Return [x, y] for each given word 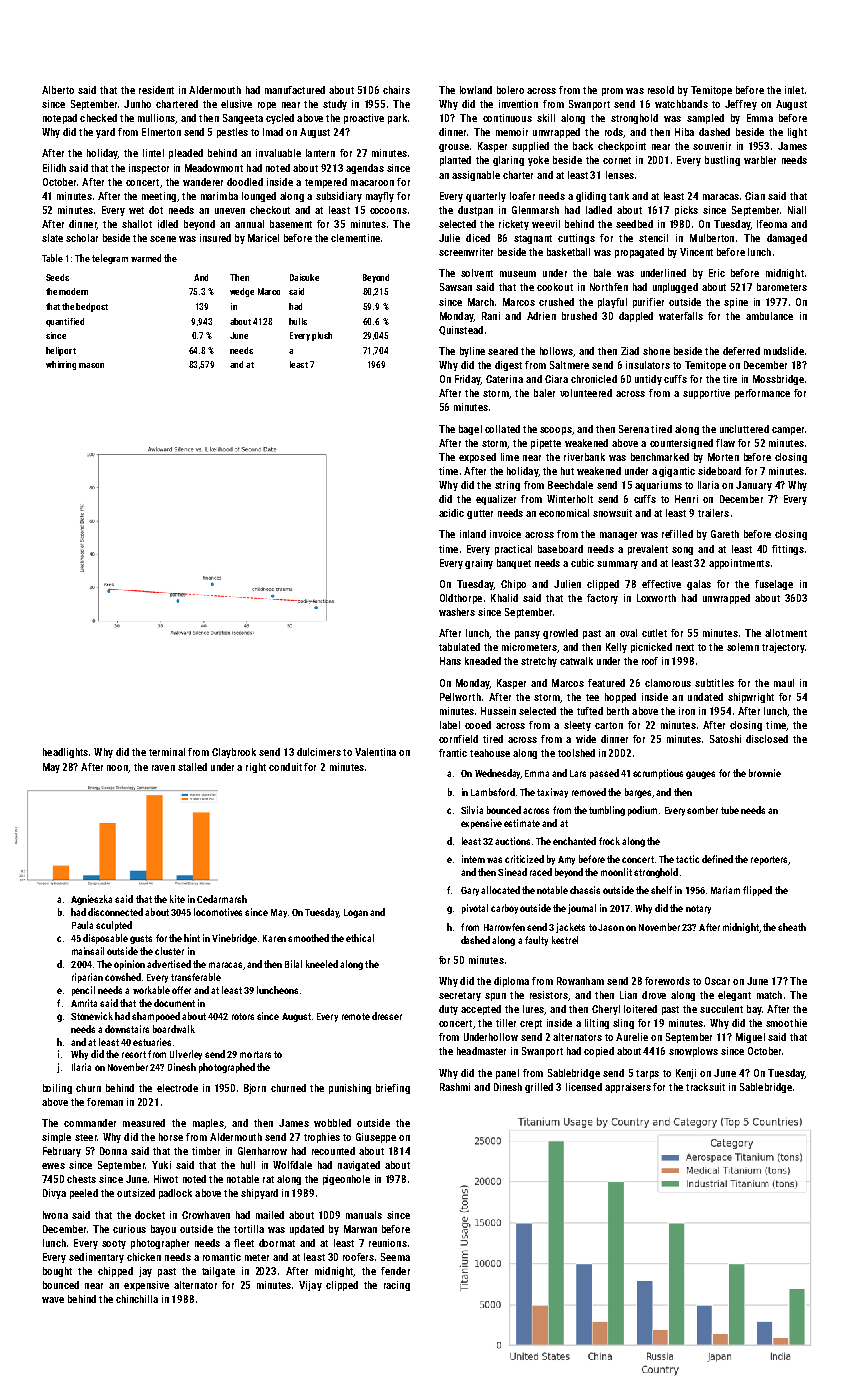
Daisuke [304, 277]
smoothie [786, 1023]
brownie [765, 773]
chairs [396, 90]
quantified [65, 322]
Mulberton [712, 238]
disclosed [767, 739]
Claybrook [234, 753]
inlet [794, 90]
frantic [453, 753]
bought [57, 1272]
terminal [167, 752]
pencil [83, 991]
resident [156, 90]
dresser [387, 1016]
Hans [450, 661]
